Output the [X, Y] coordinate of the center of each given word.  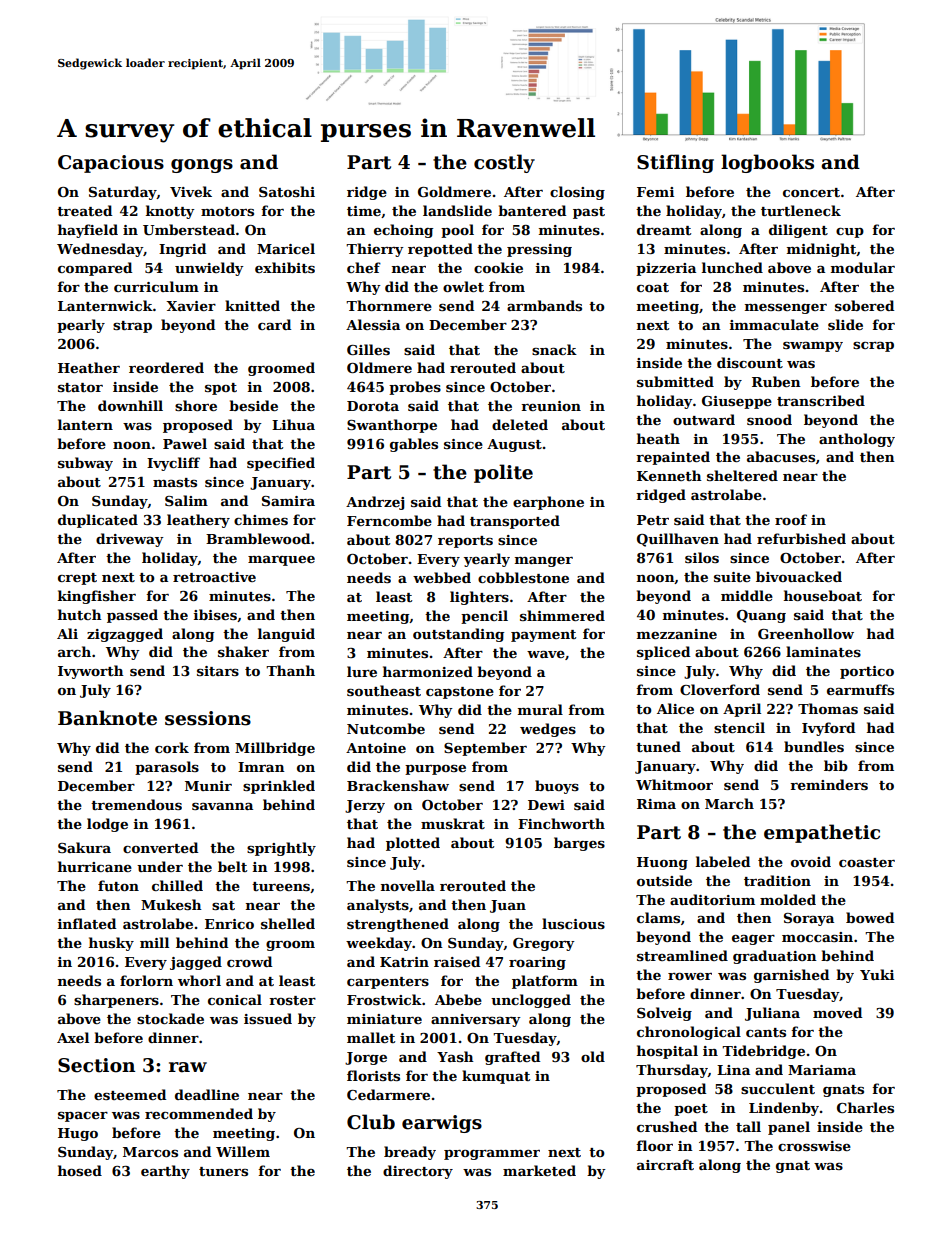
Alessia [373, 324]
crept [77, 579]
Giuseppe [737, 402]
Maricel [286, 248]
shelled [288, 923]
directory [418, 1172]
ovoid [811, 861]
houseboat [823, 595]
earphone [548, 503]
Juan [508, 906]
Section [96, 1065]
